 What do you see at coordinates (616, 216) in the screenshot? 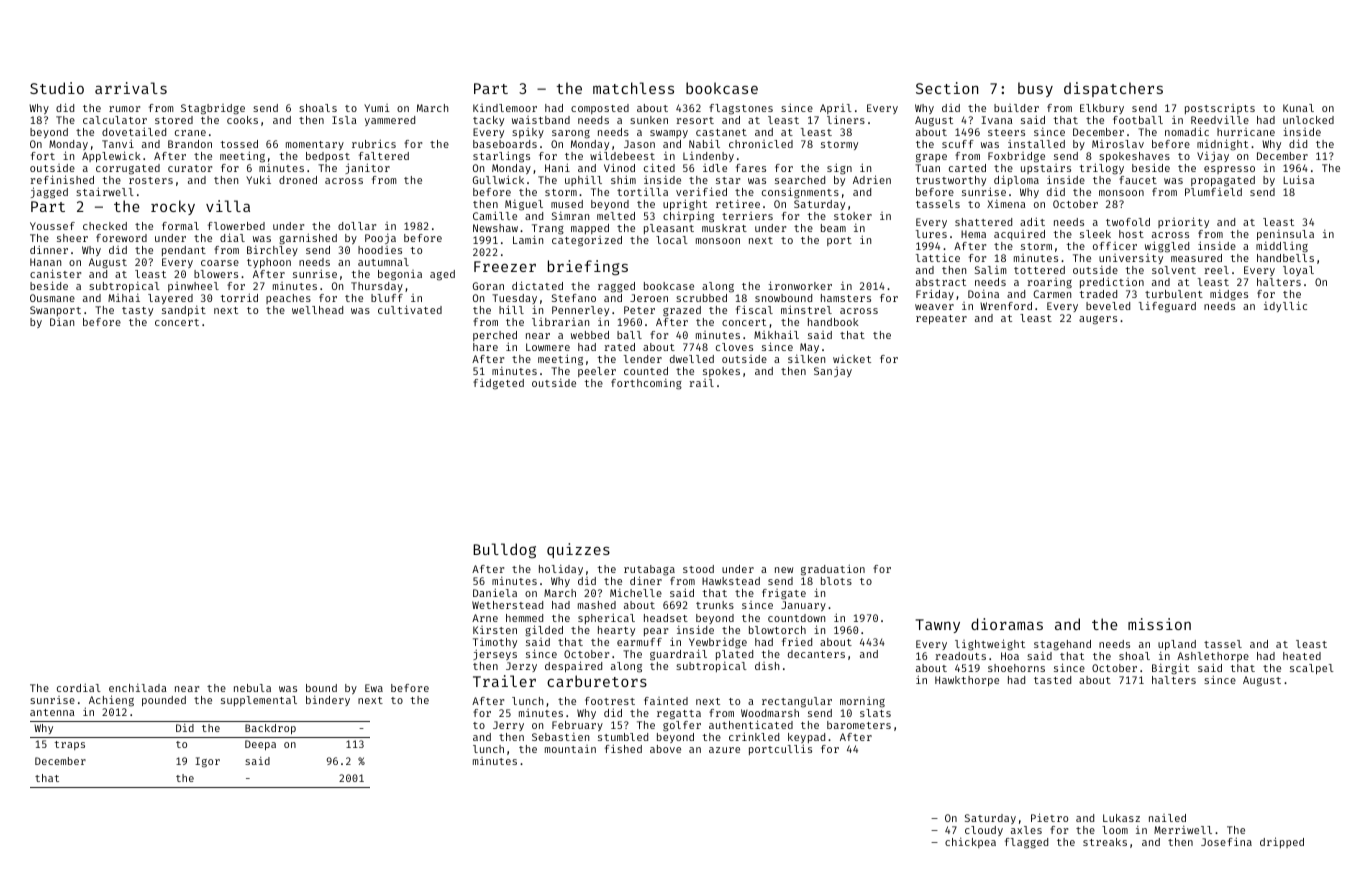
I see `melted` at bounding box center [616, 216].
